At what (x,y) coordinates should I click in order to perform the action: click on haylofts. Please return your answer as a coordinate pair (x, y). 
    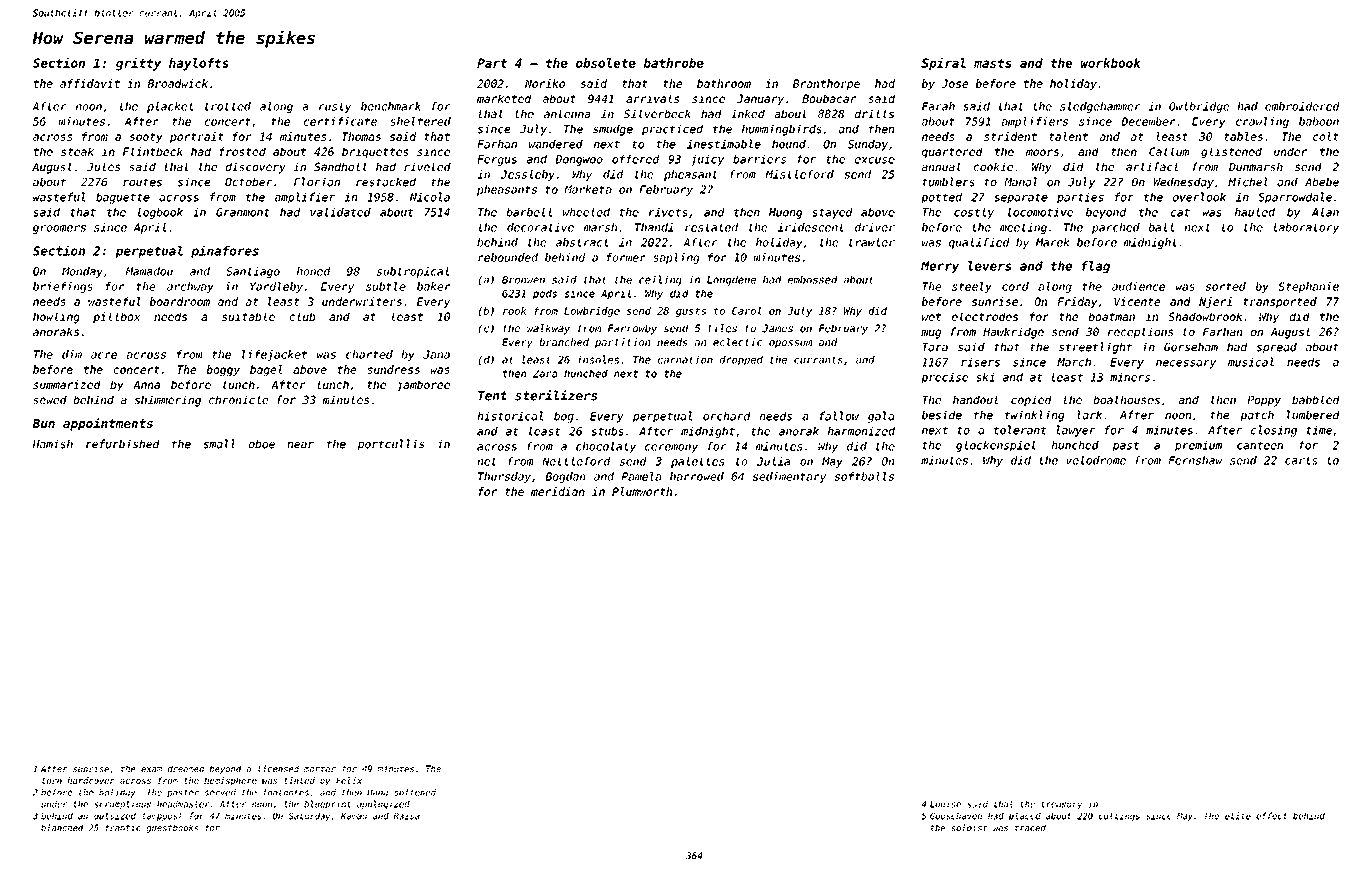
    Looking at the image, I should click on (199, 64).
